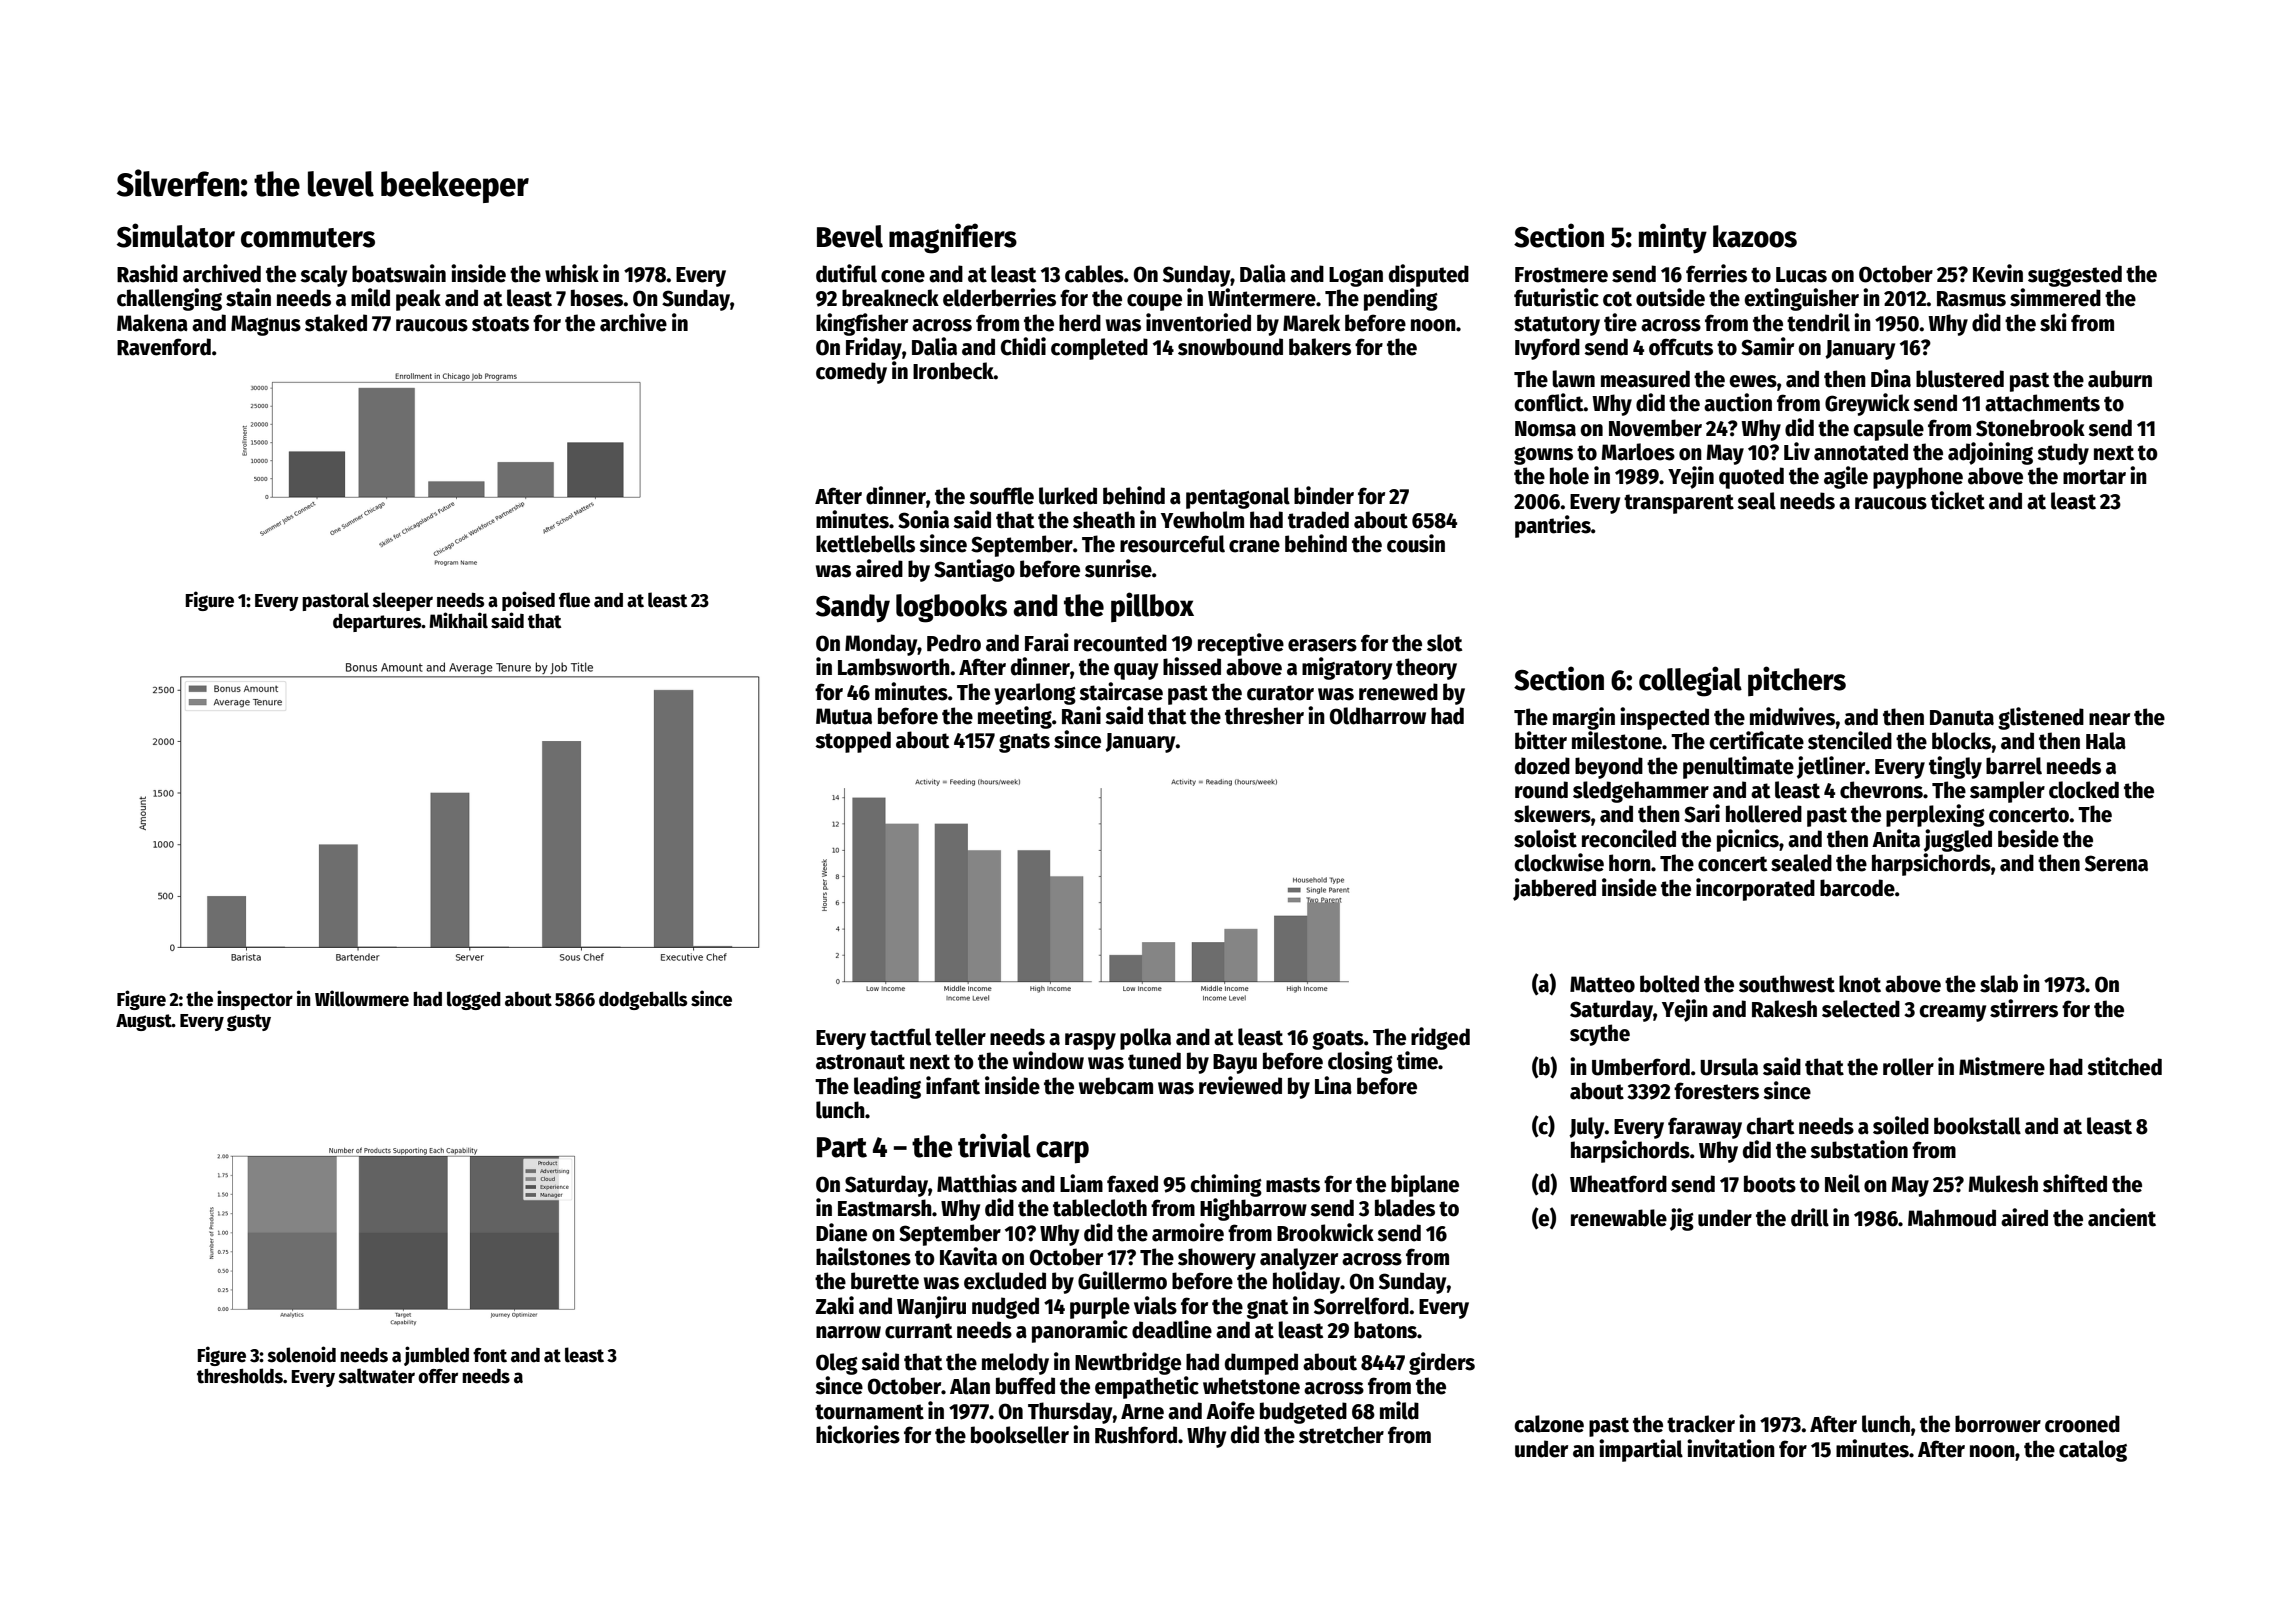 This screenshot has height=1620, width=2292. Describe the element at coordinates (853, 742) in the screenshot. I see `stopped` at that location.
